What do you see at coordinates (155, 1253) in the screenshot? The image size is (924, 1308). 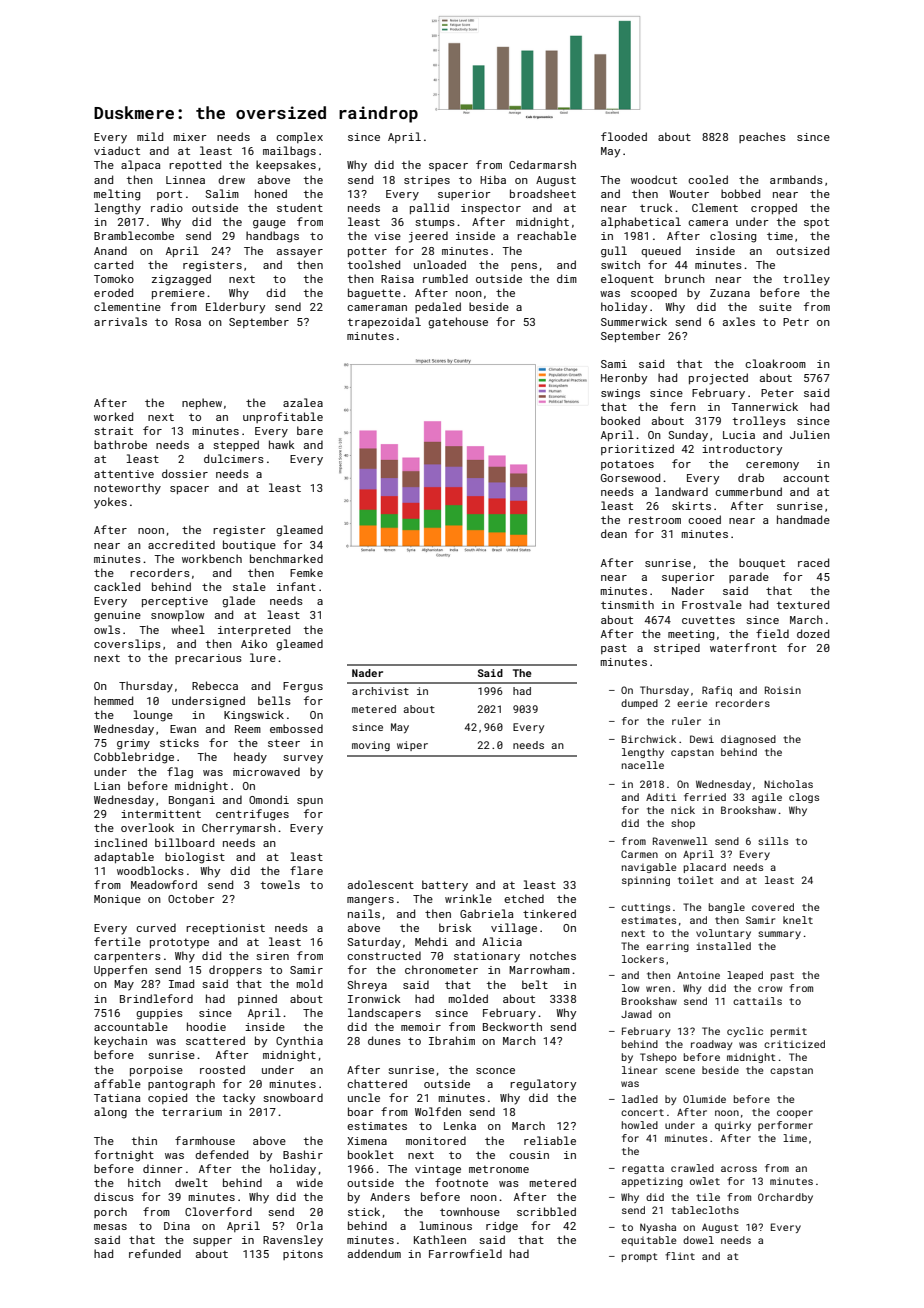 I see `refunded` at bounding box center [155, 1253].
